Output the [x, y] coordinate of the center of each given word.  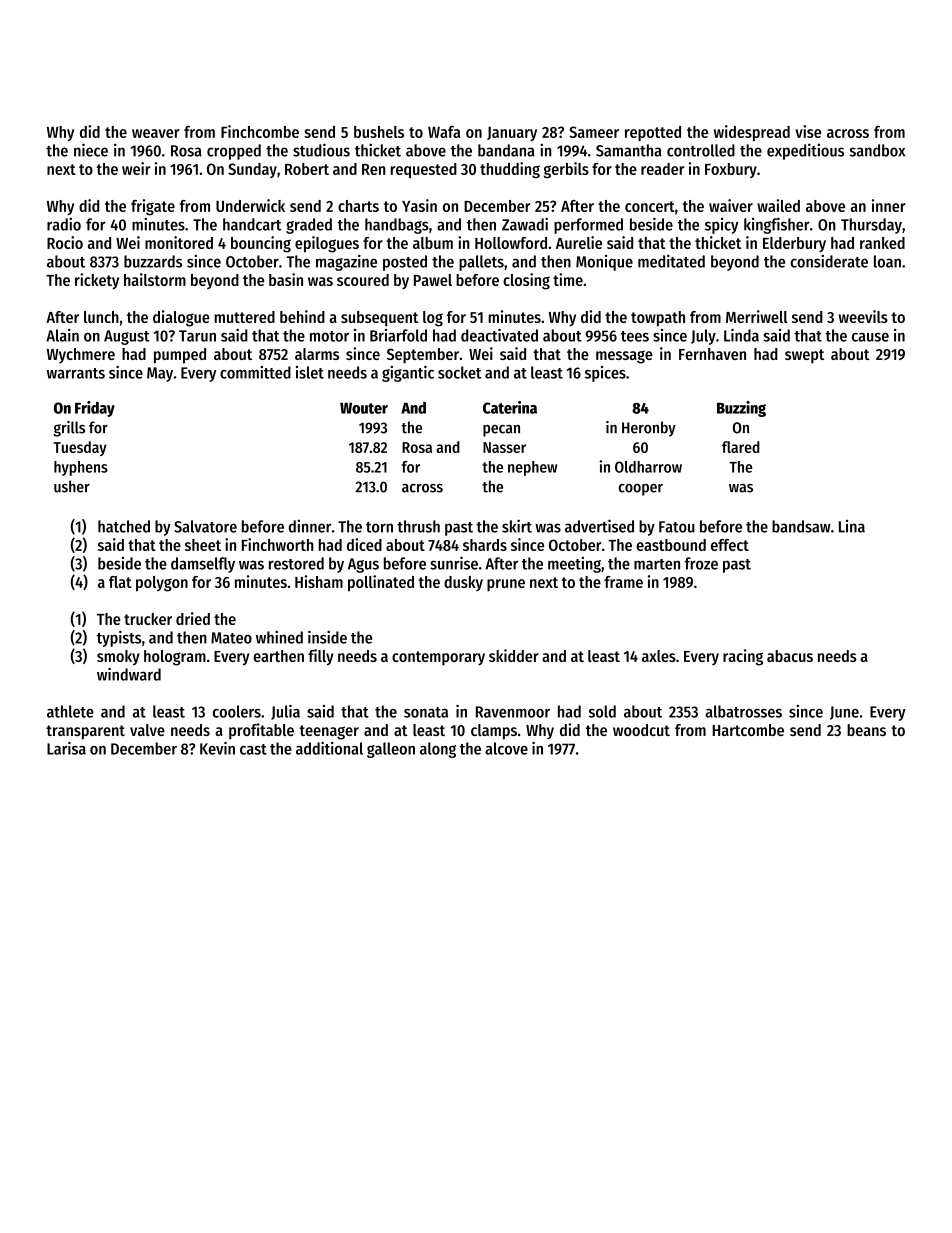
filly [321, 657]
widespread [752, 133]
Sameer [594, 132]
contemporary [438, 658]
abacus [790, 656]
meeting [574, 565]
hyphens [81, 468]
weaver [156, 133]
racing [743, 657]
